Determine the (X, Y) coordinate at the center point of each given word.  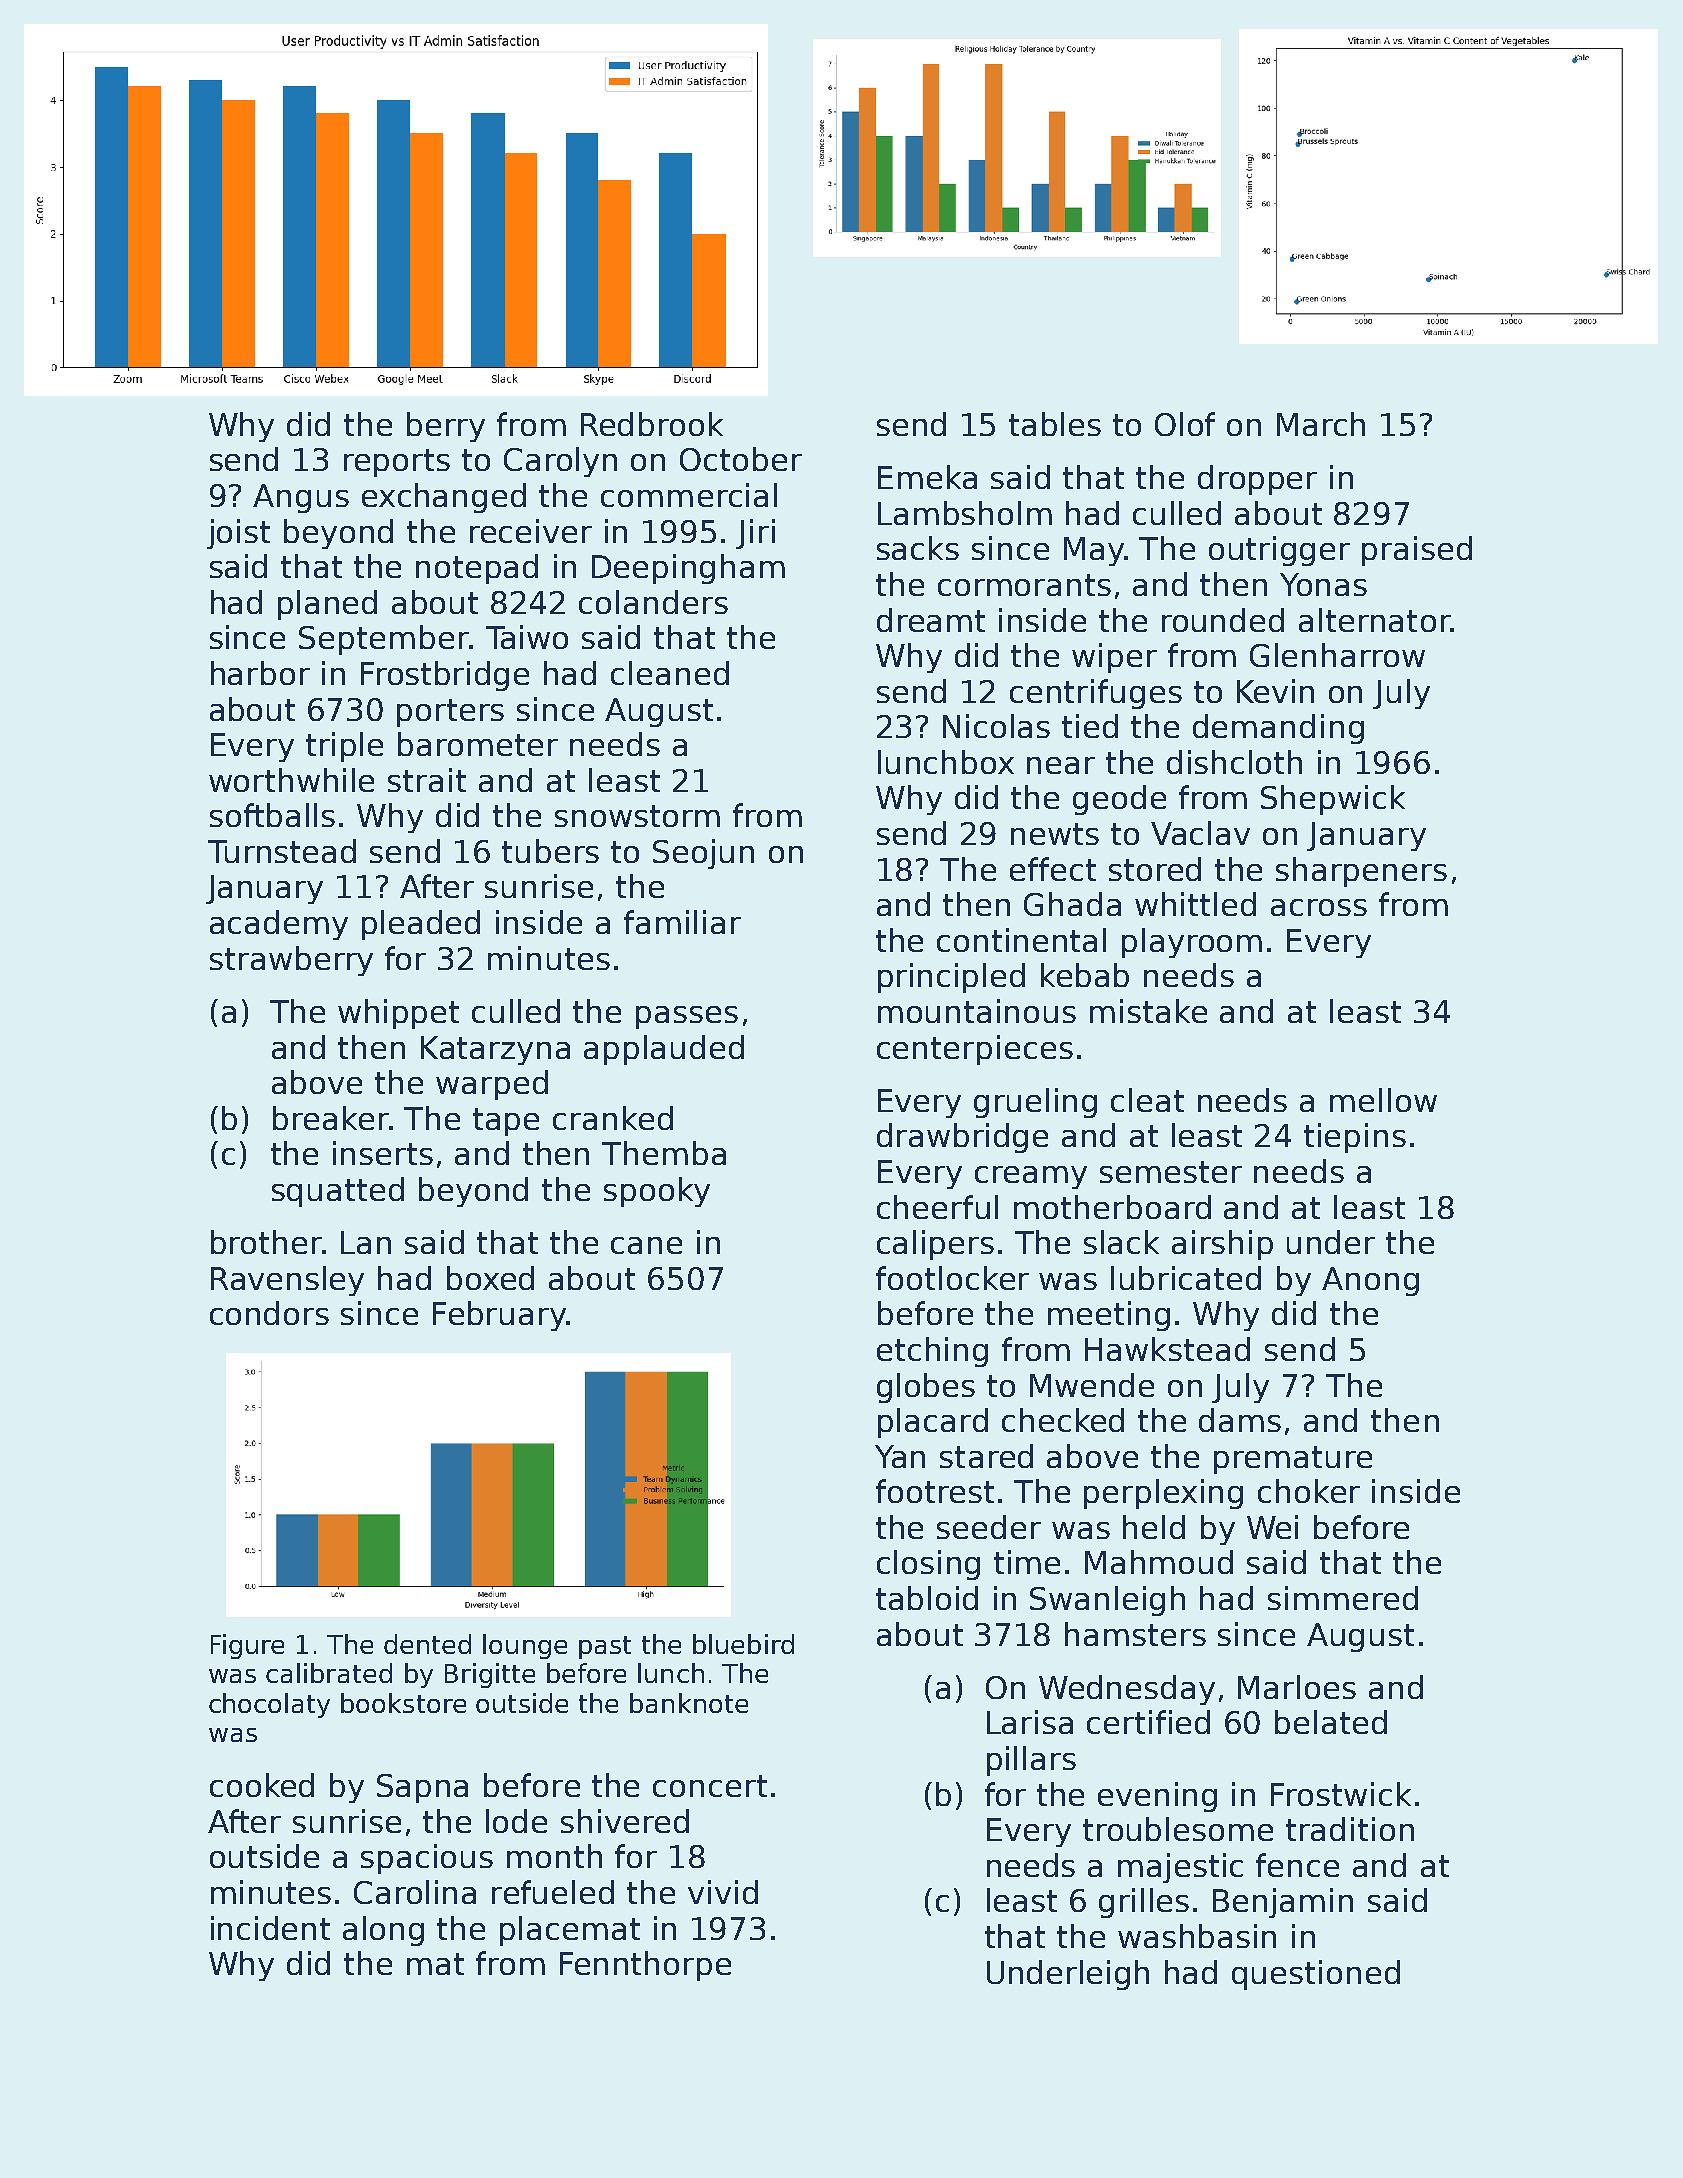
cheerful (937, 1207)
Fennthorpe (645, 1966)
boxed (490, 1278)
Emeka (927, 477)
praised (1417, 551)
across (1319, 907)
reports (397, 463)
